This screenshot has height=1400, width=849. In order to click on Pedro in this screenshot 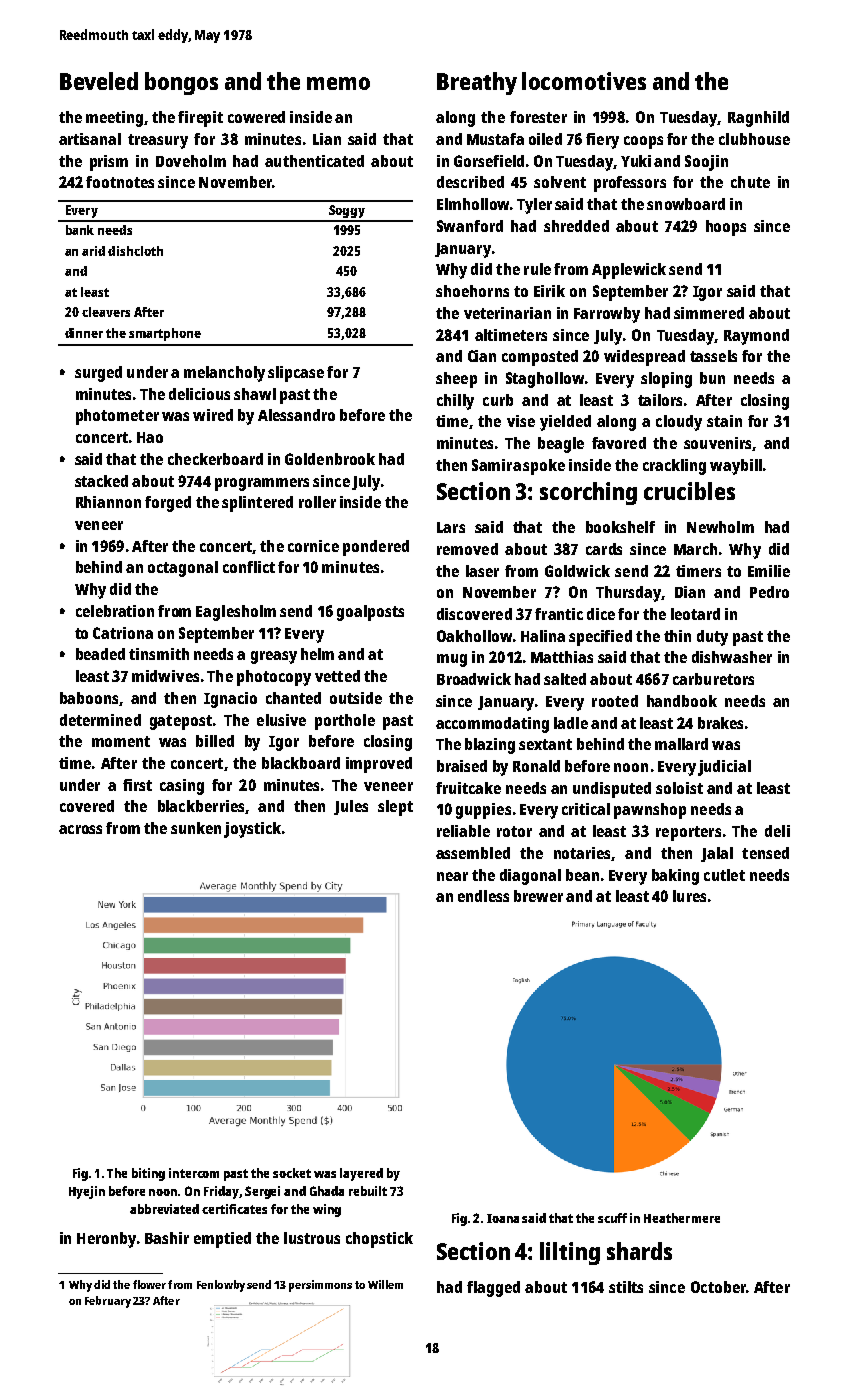, I will do `click(769, 592)`.
